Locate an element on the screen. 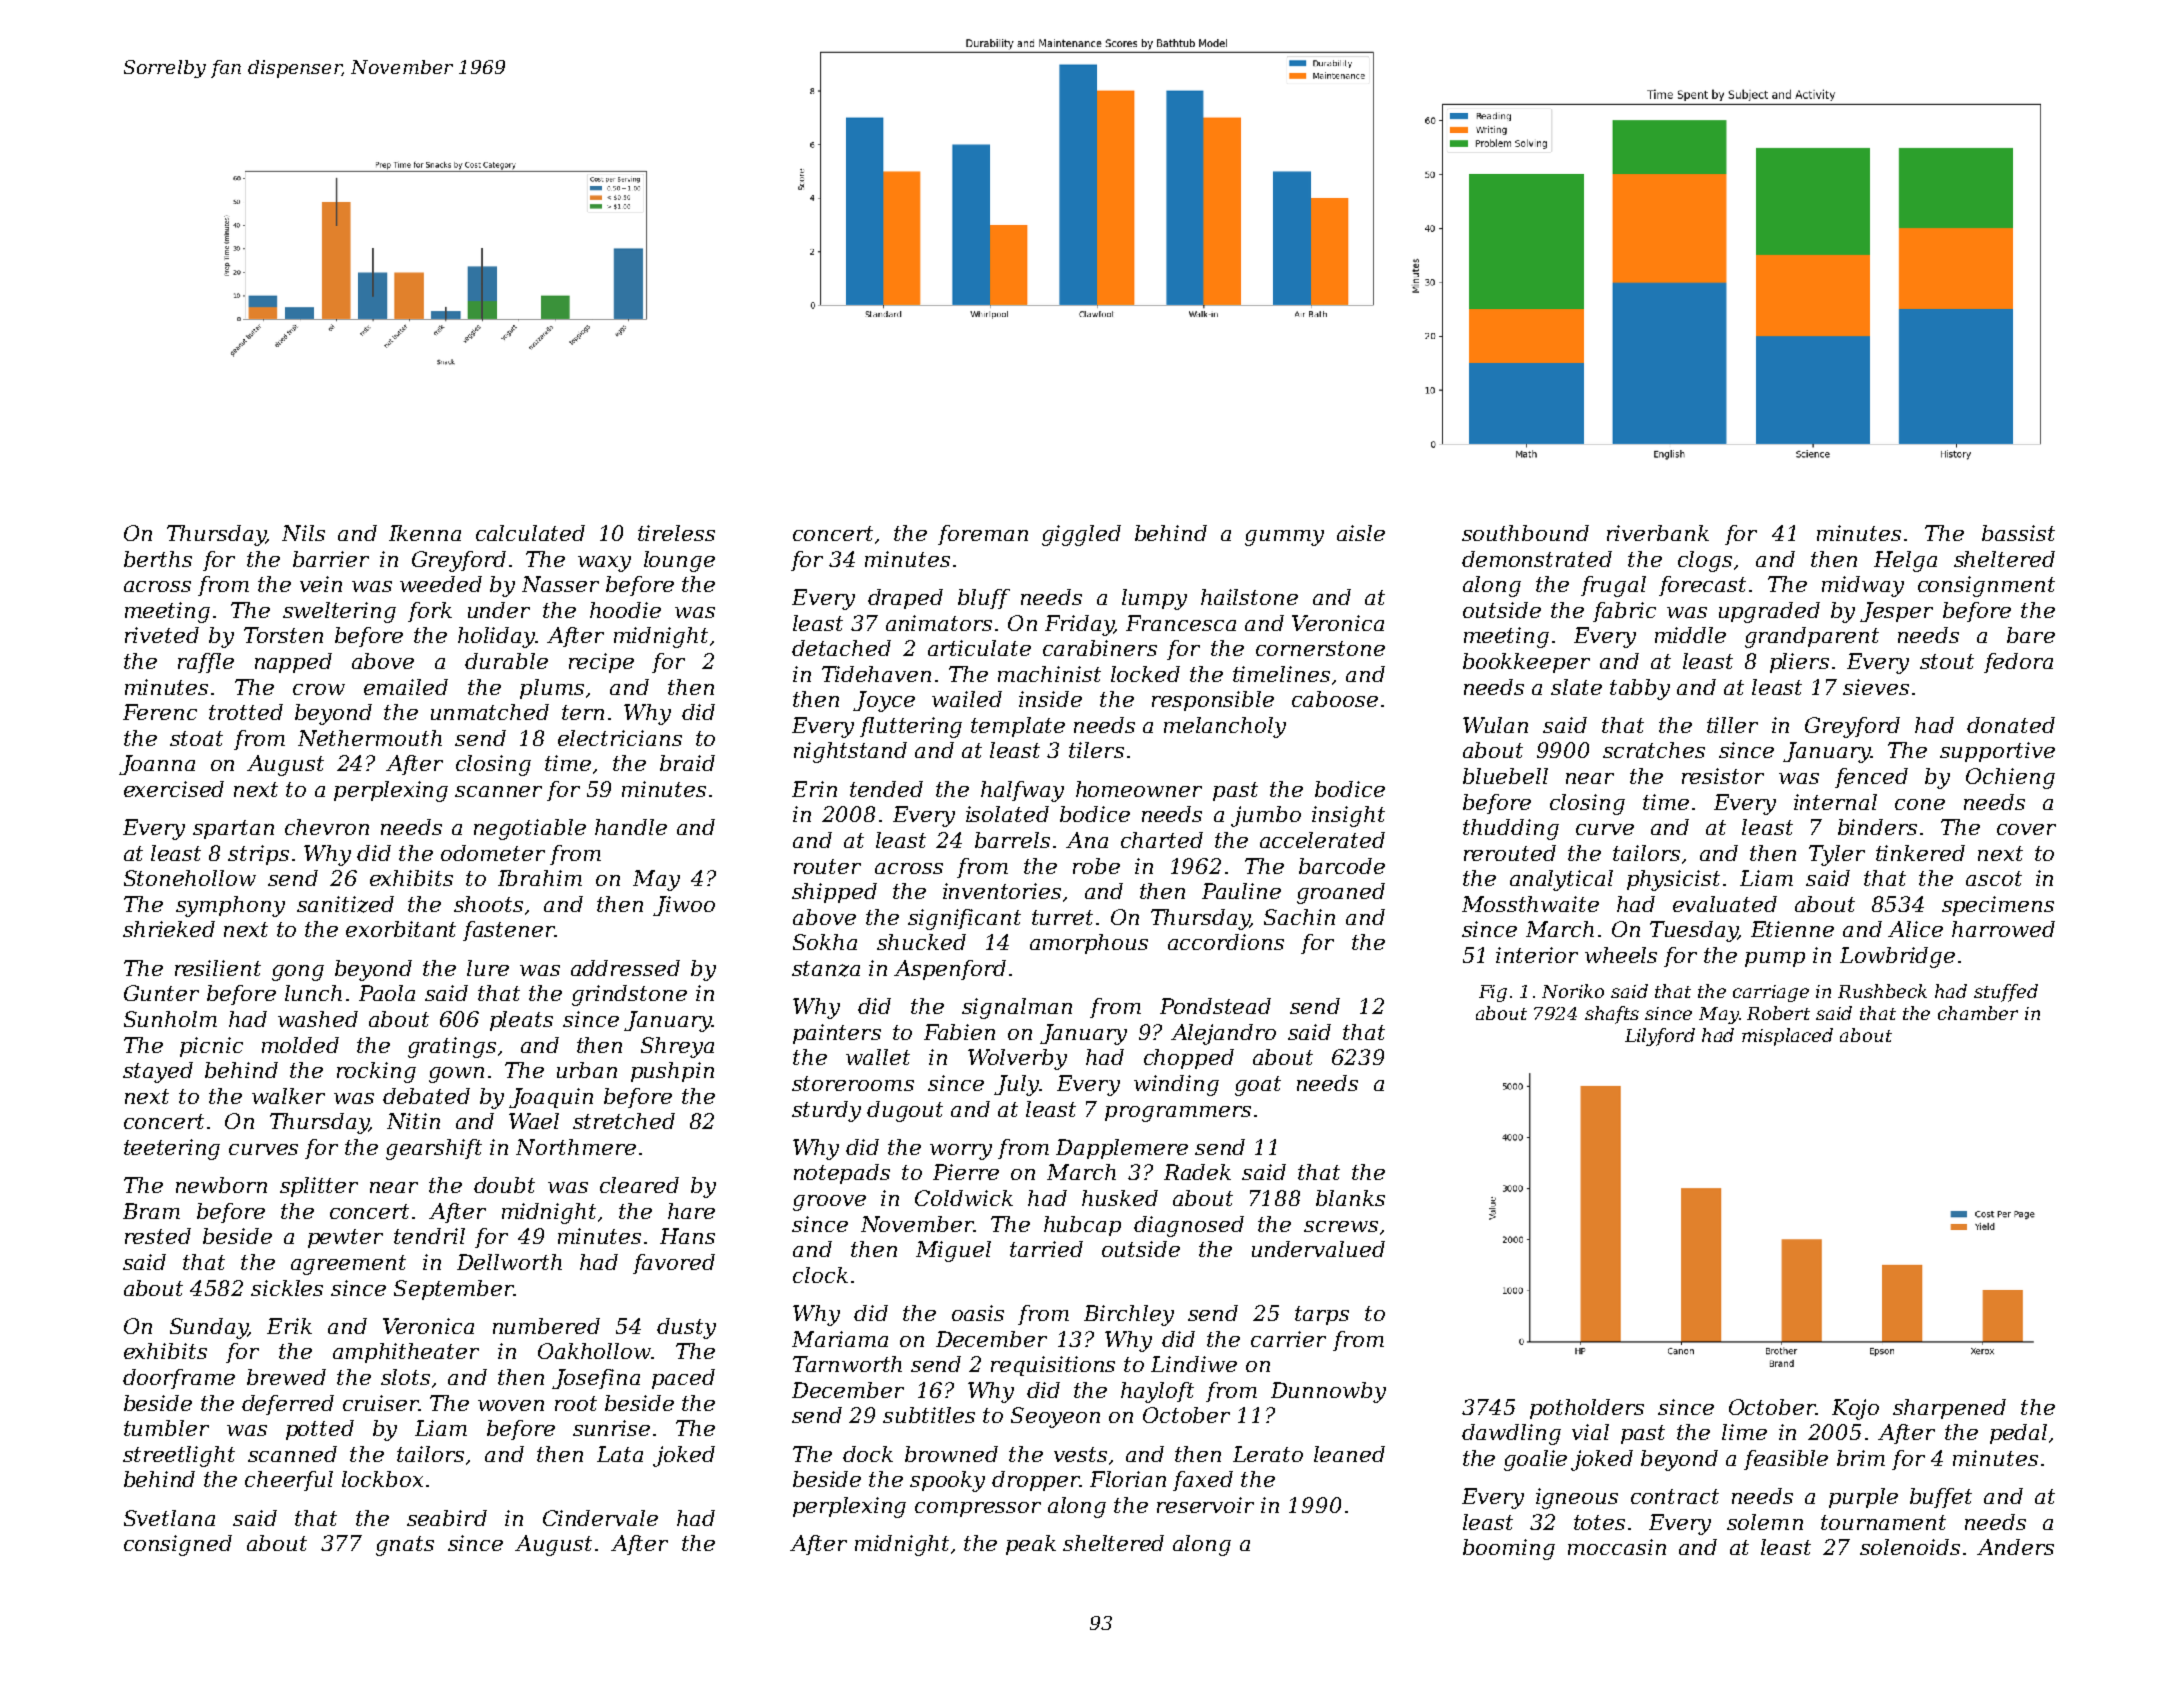 The width and height of the screenshot is (2178, 1683). lumpy is located at coordinates (1154, 599).
